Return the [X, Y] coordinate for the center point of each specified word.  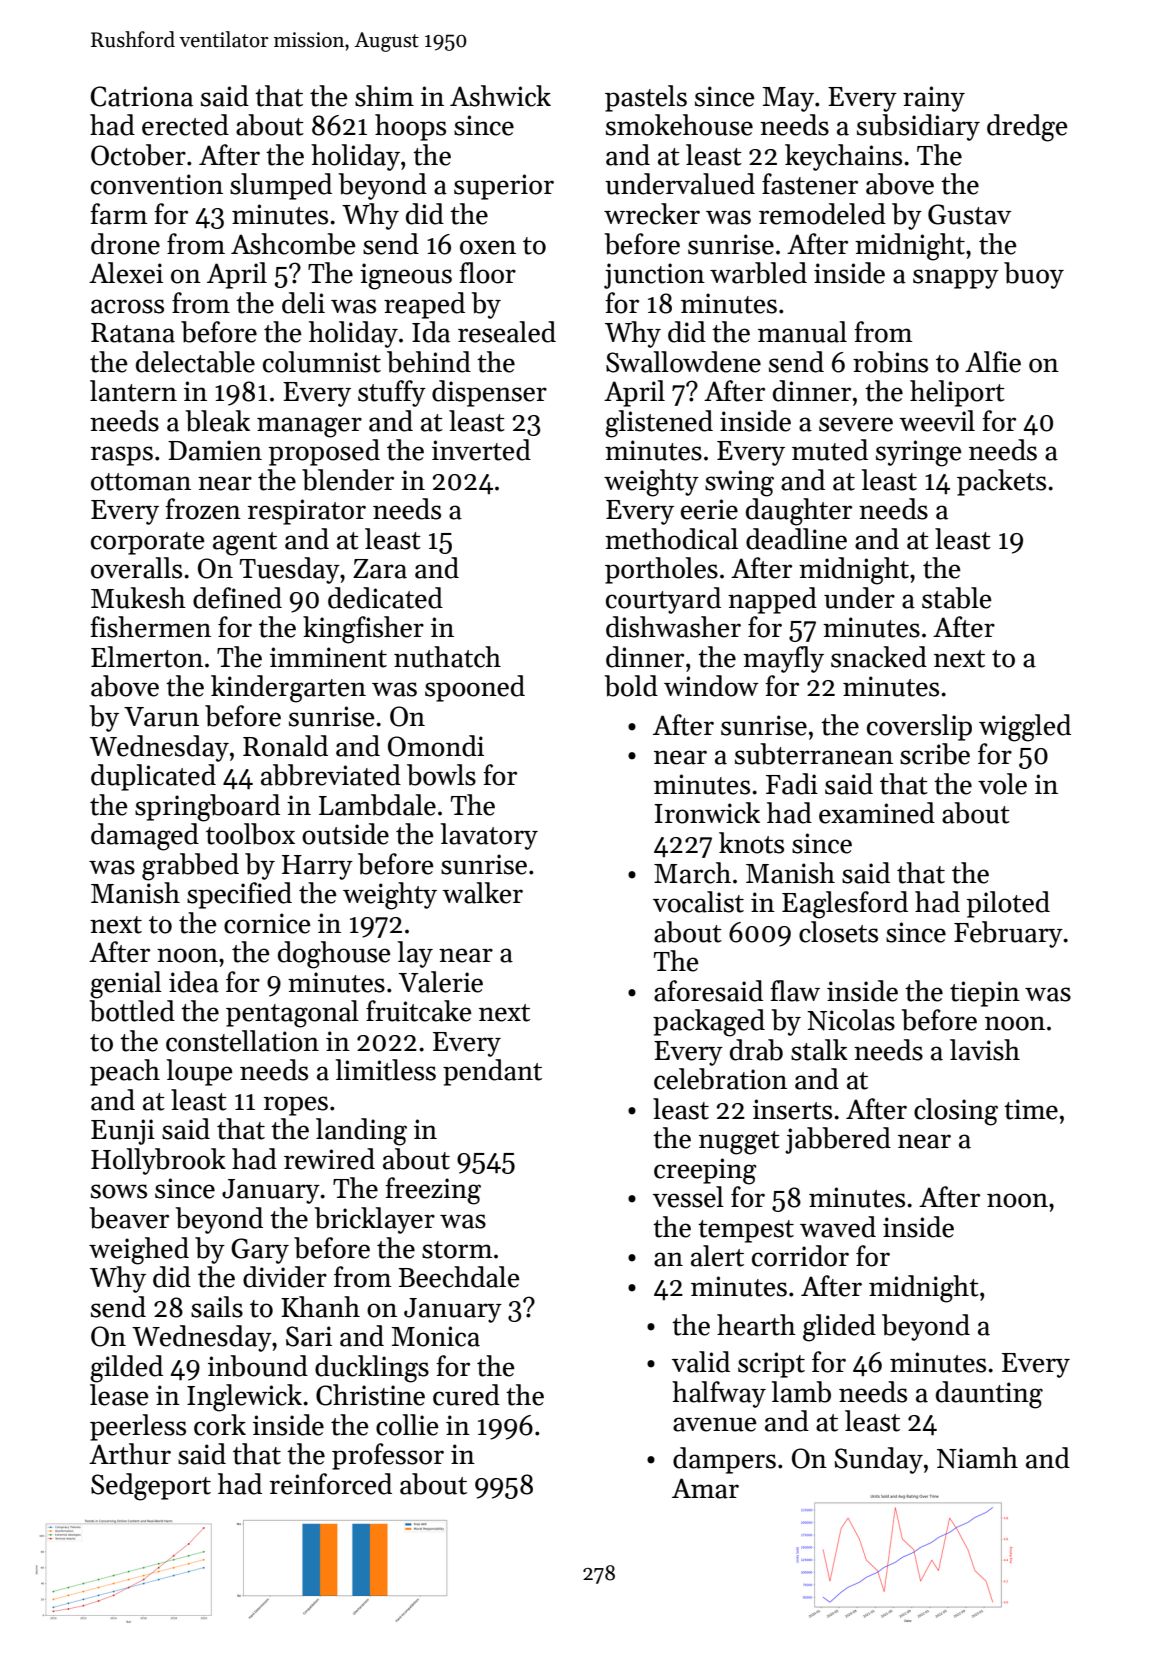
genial [126, 985]
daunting [989, 1395]
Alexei [126, 273]
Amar [705, 1488]
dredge [1027, 128]
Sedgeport [151, 1487]
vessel [688, 1197]
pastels [646, 98]
